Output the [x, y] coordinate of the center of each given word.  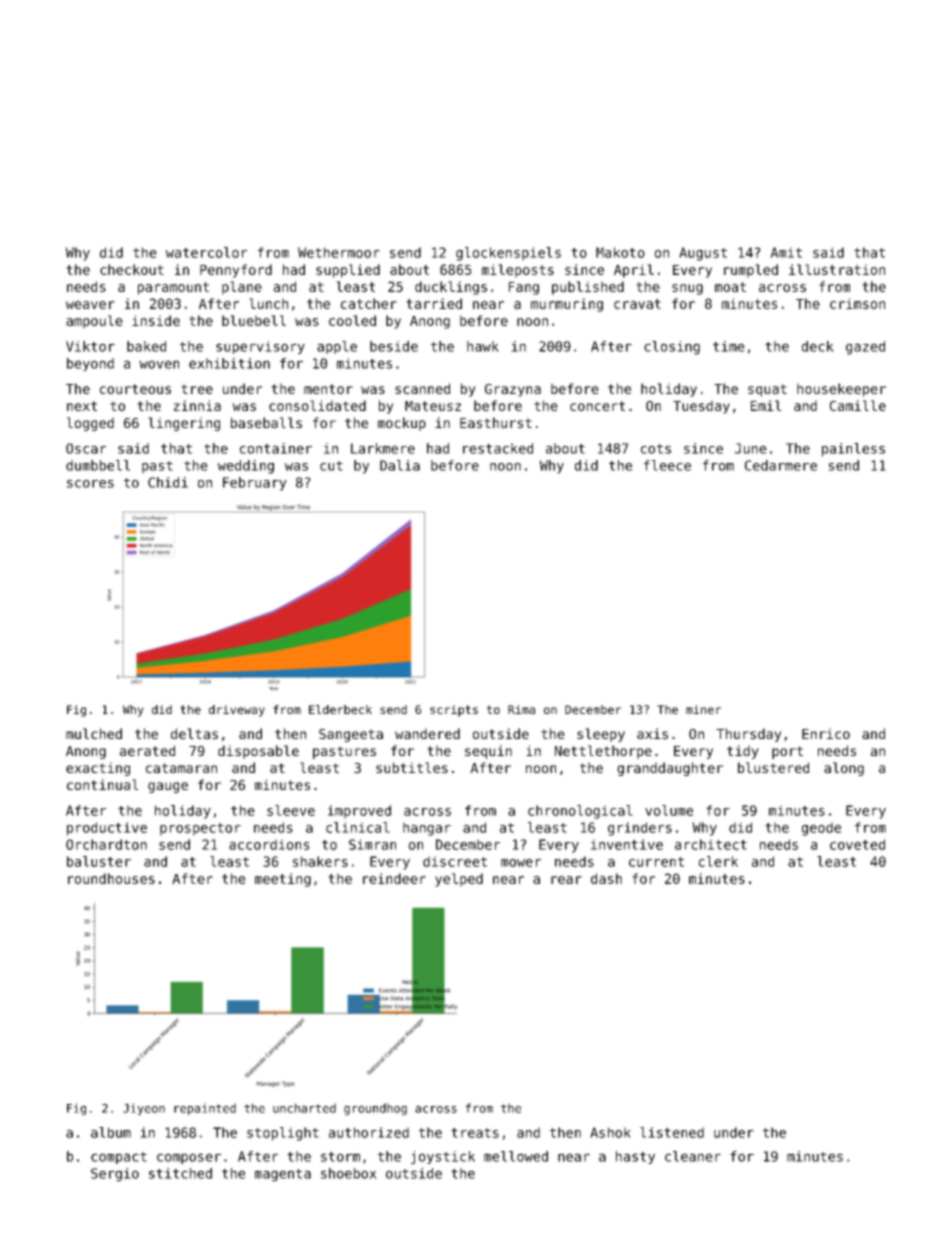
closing [672, 348]
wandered [427, 733]
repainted [205, 1109]
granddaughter [670, 769]
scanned [422, 388]
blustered [773, 767]
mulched [94, 733]
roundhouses [111, 878]
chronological [580, 812]
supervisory [260, 347]
